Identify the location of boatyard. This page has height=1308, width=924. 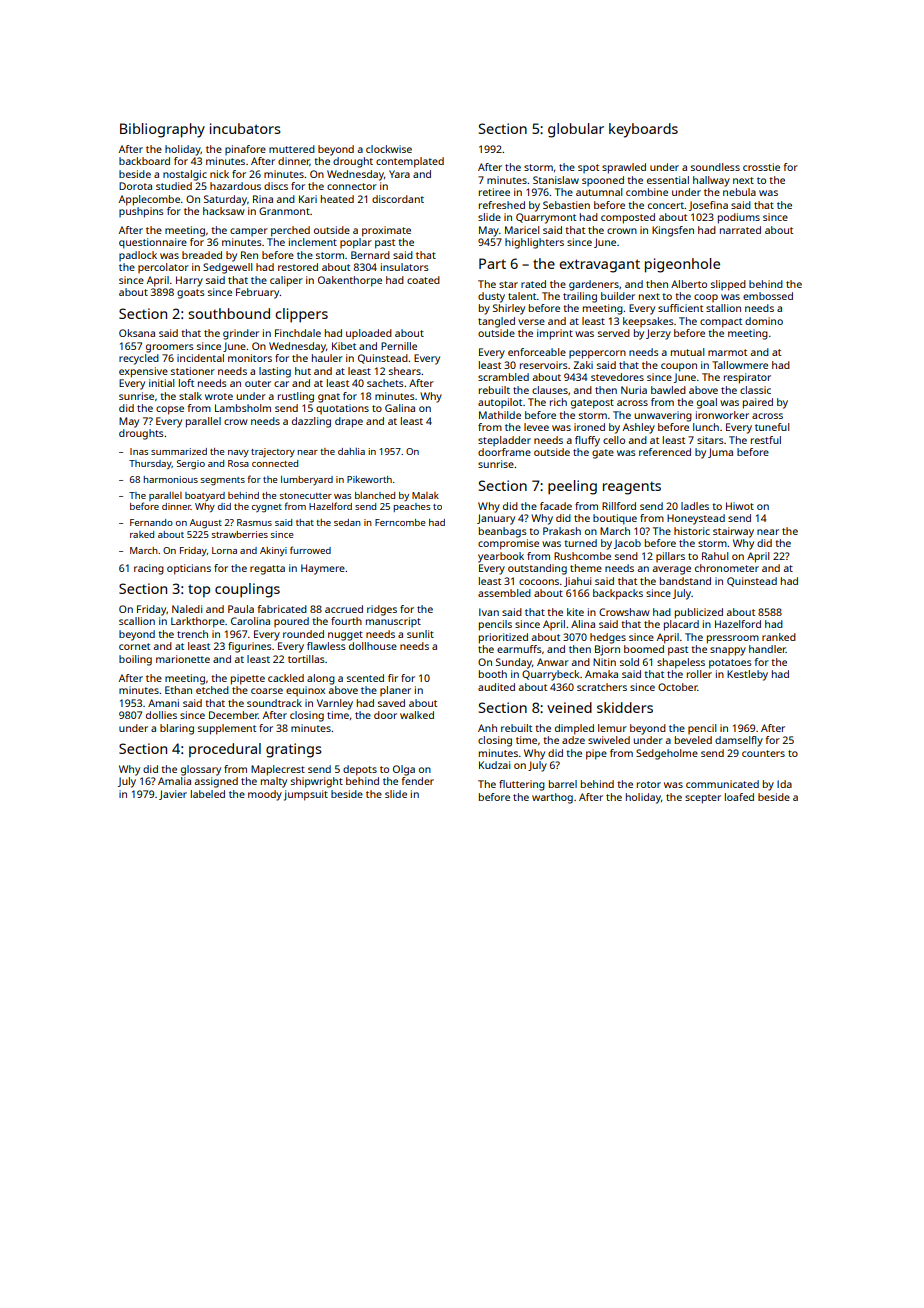
(205, 496).
